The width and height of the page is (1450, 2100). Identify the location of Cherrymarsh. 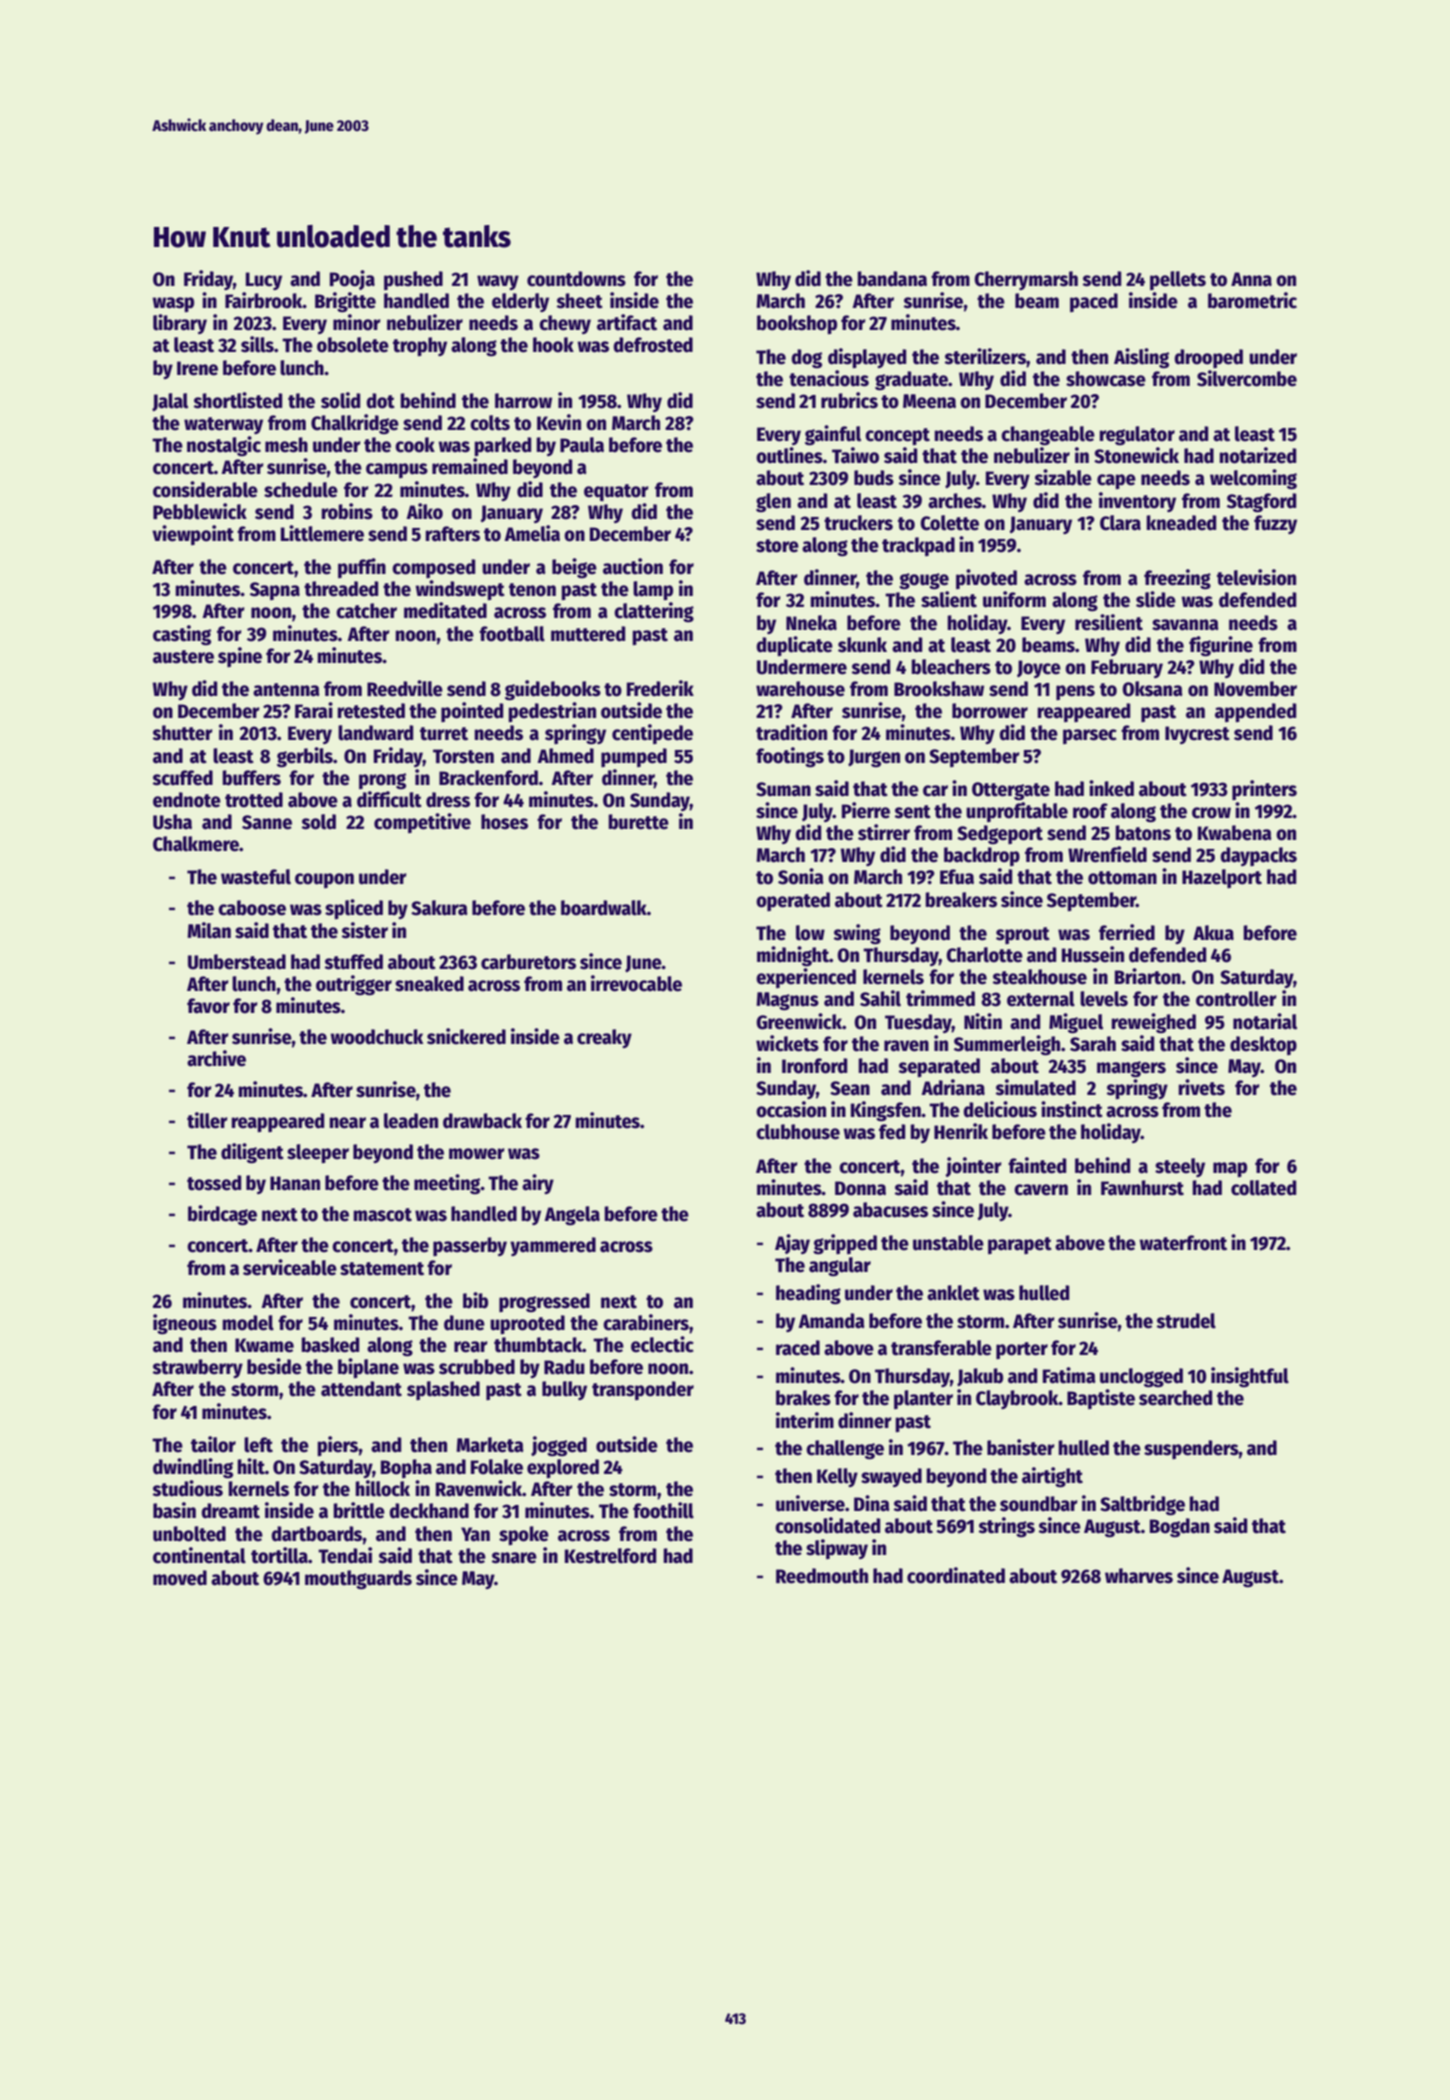
(1026, 280).
